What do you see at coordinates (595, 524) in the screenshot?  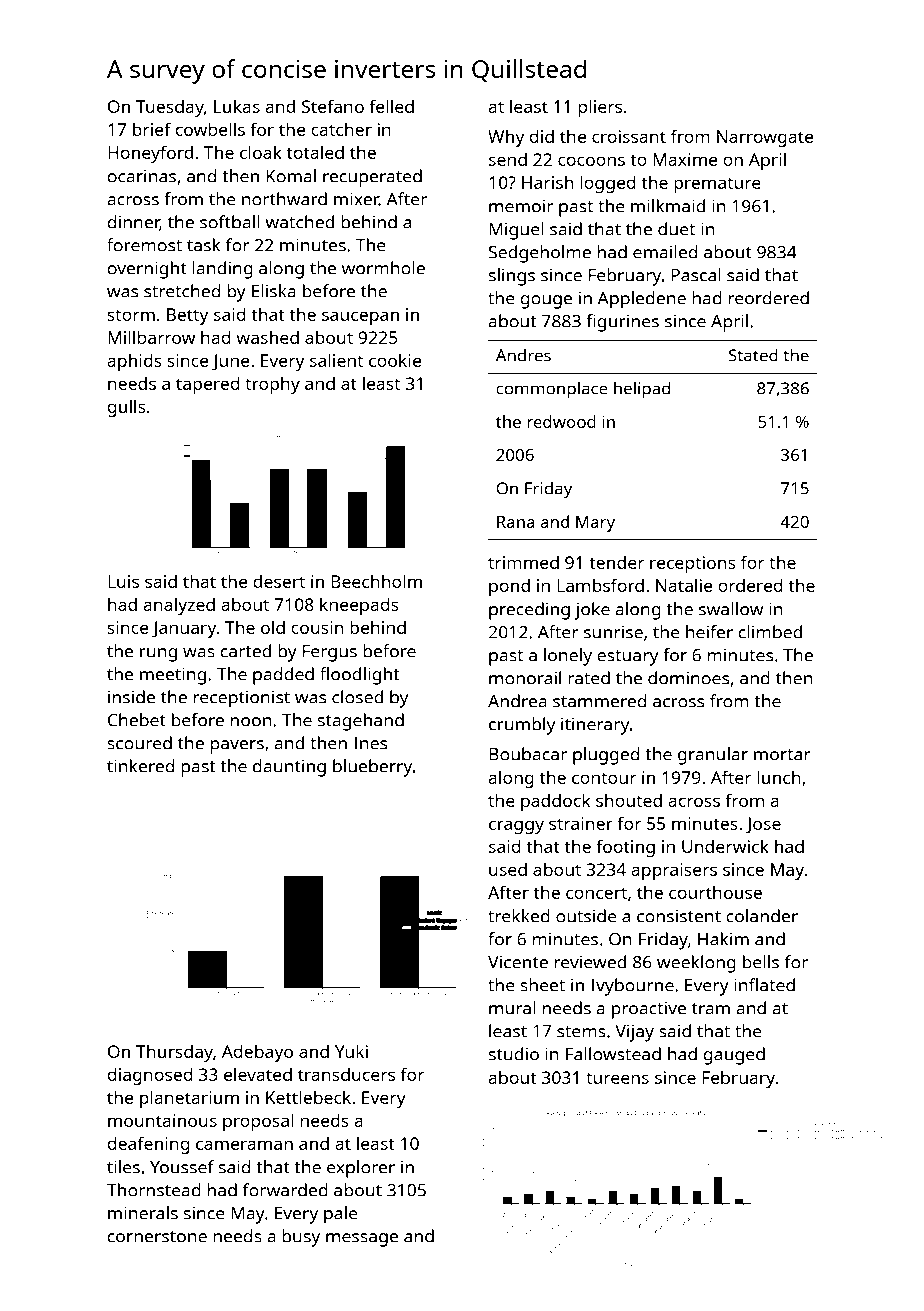 I see `Mary` at bounding box center [595, 524].
